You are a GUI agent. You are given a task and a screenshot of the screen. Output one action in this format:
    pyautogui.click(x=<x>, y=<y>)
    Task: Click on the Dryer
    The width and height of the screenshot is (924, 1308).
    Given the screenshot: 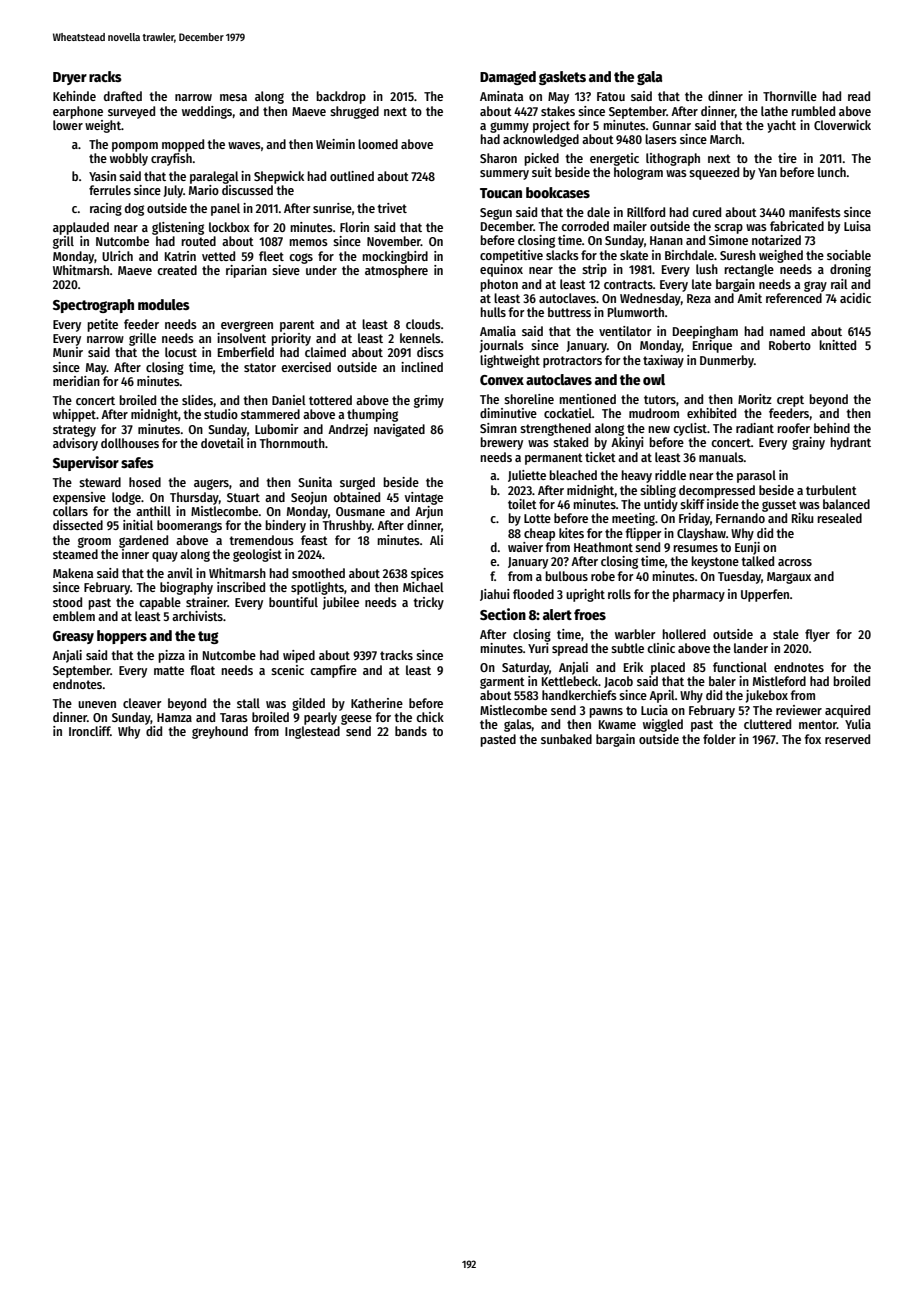 What is the action you would take?
    pyautogui.click(x=70, y=78)
